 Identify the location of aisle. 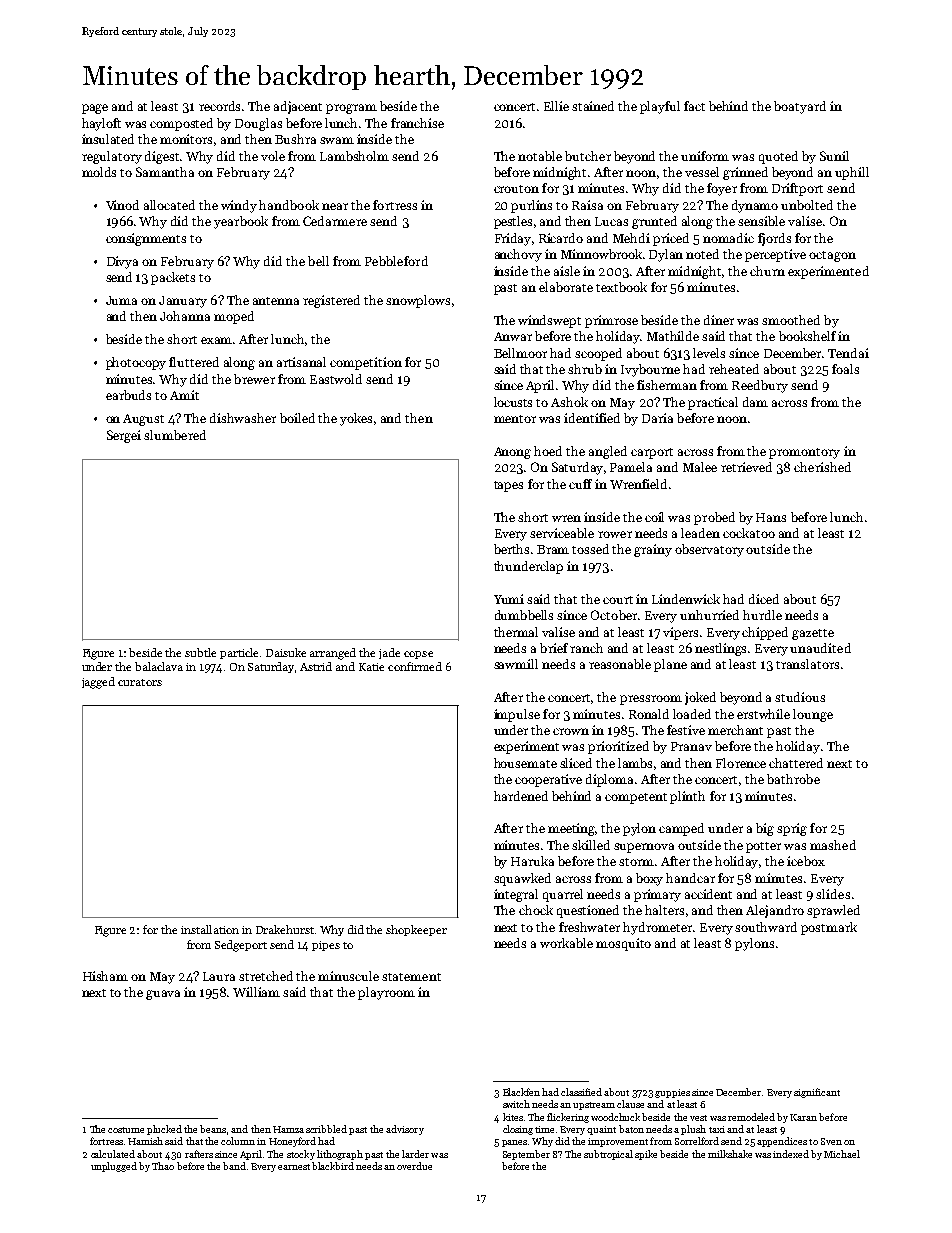
(567, 271).
